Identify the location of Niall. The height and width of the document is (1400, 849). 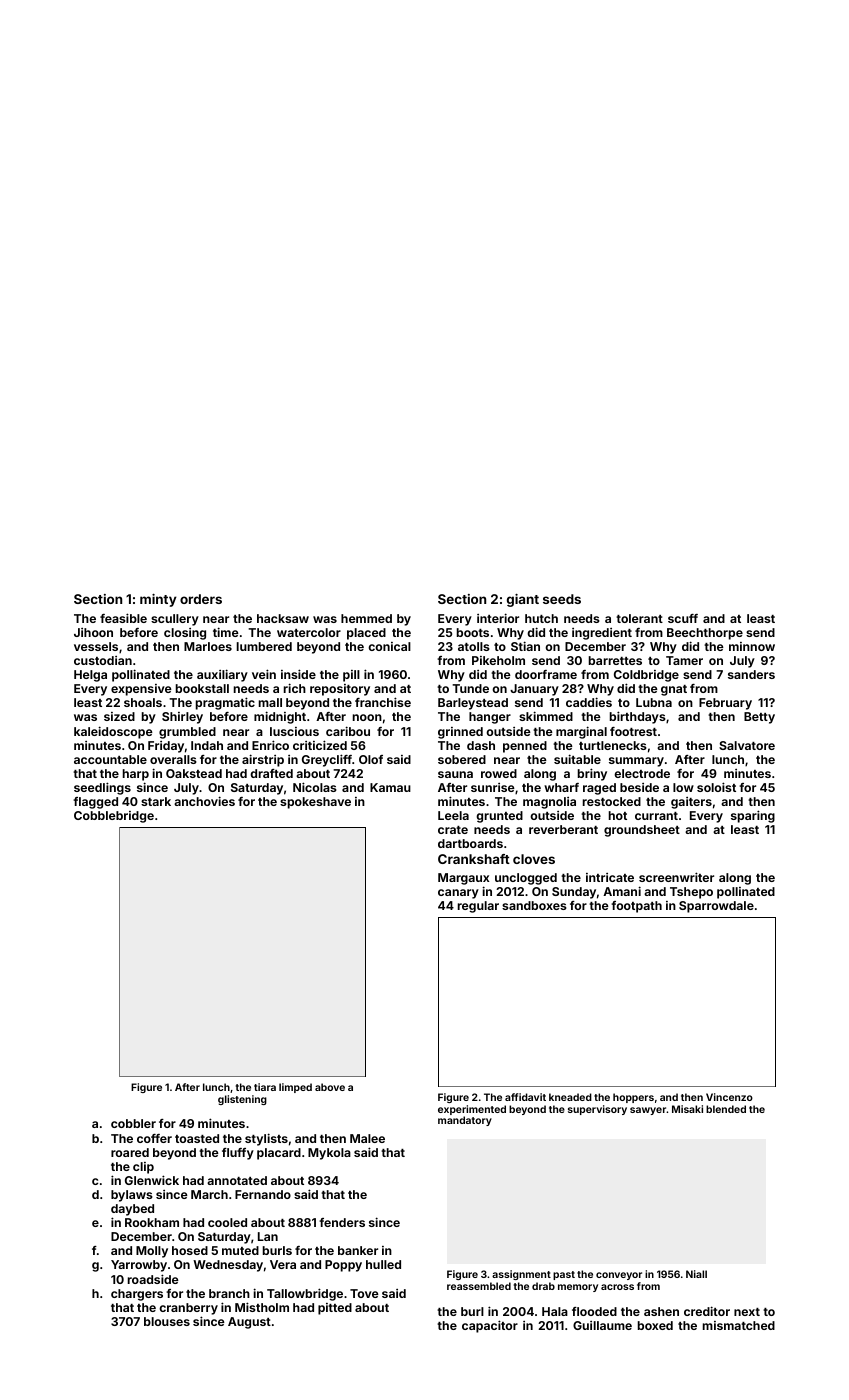
(696, 1274).
